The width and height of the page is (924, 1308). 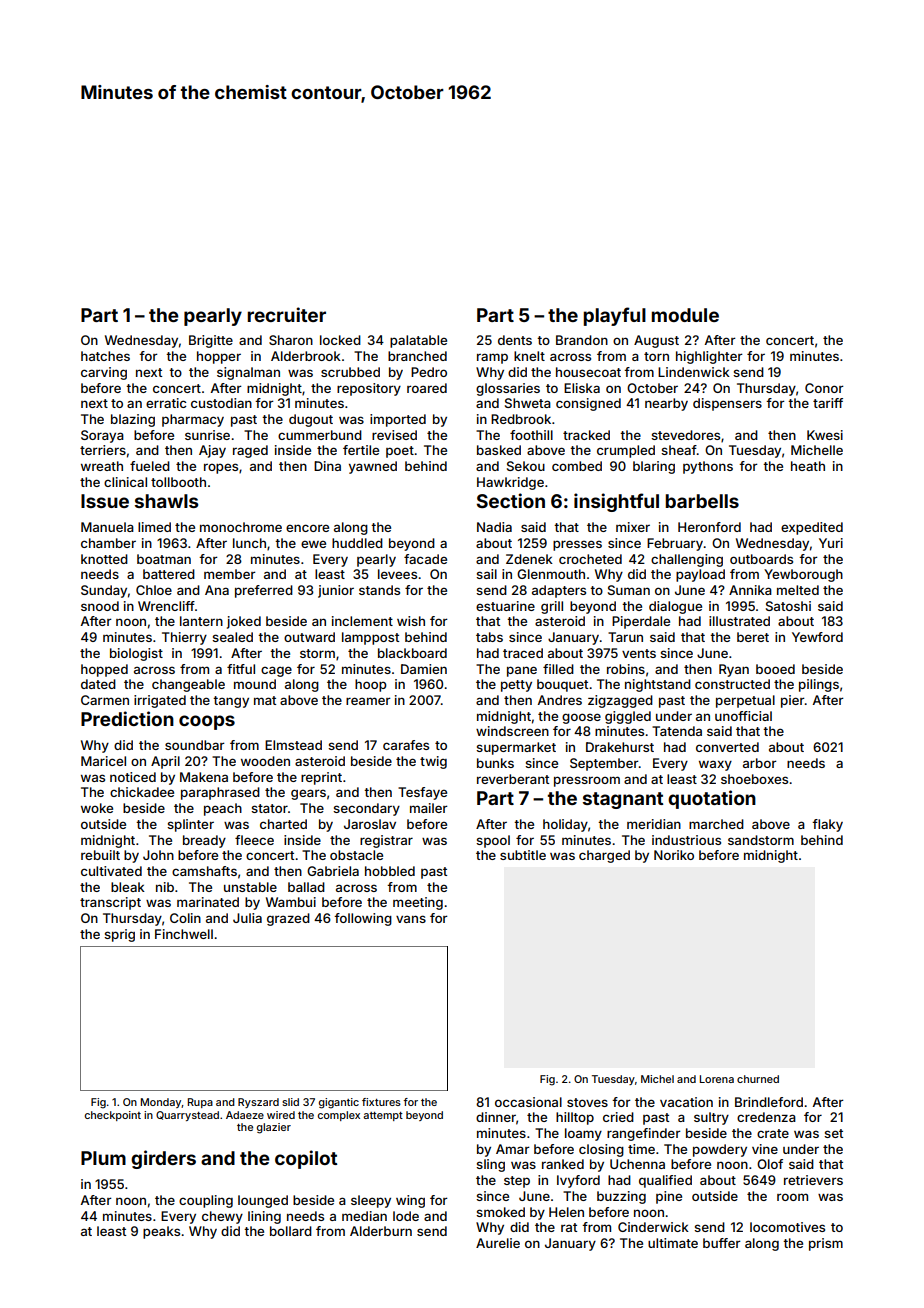 I want to click on irrigated, so click(x=160, y=701).
